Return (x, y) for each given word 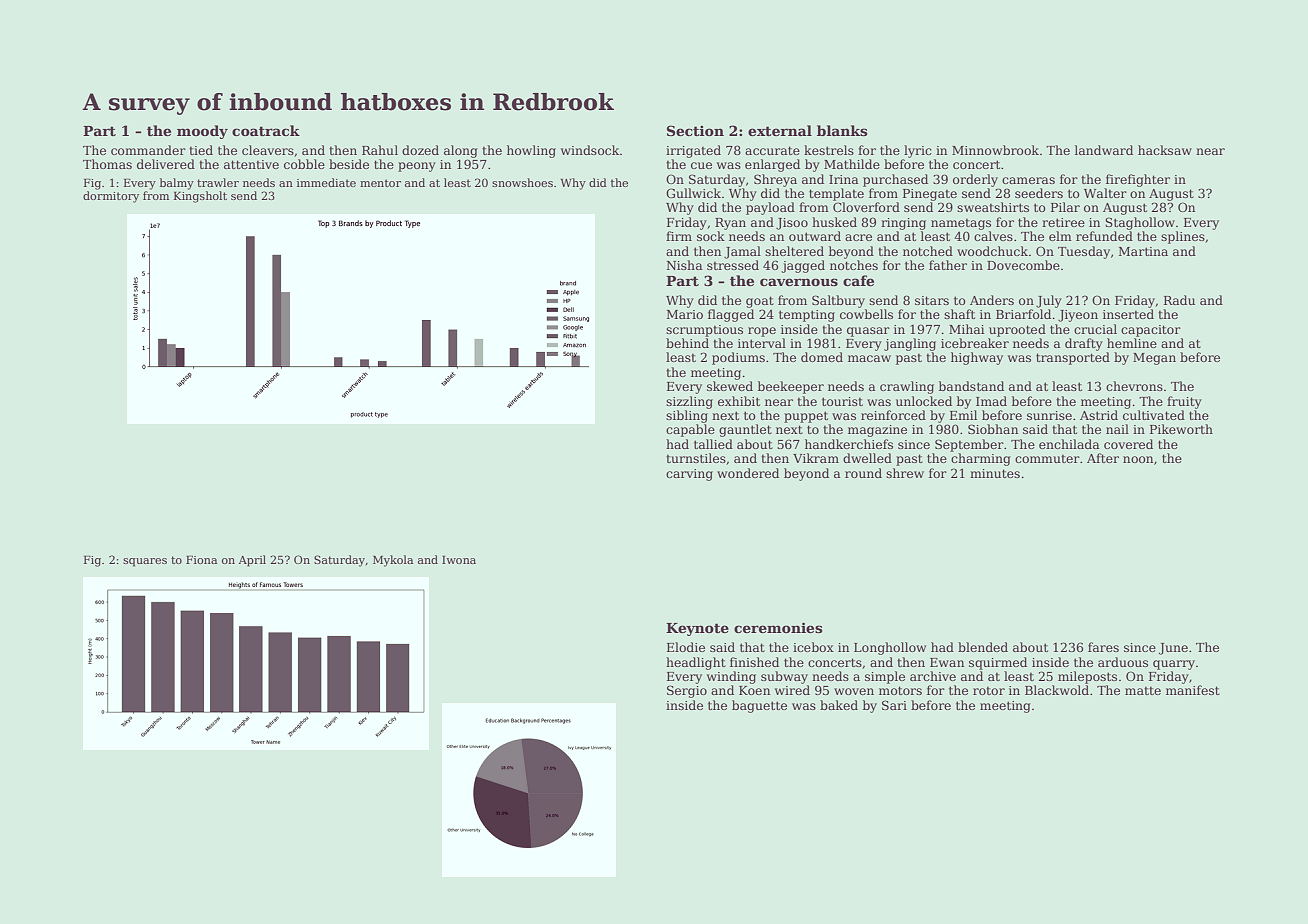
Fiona (201, 560)
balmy (177, 184)
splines (1183, 237)
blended (983, 647)
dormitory (111, 197)
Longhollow (890, 648)
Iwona (459, 560)
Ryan (730, 224)
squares (145, 562)
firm (679, 236)
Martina (1143, 251)
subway (784, 677)
